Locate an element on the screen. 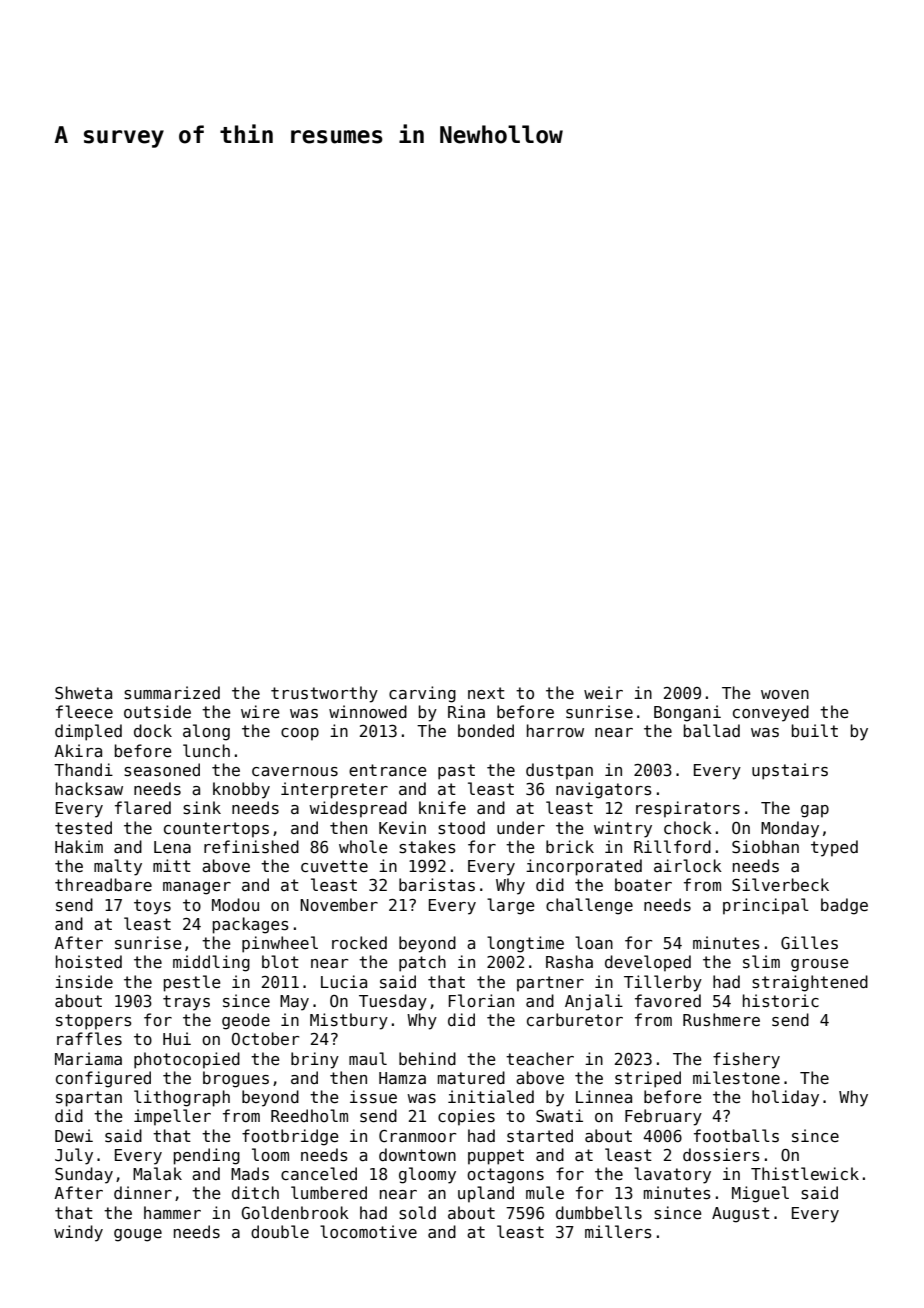  summarized is located at coordinates (172, 693).
